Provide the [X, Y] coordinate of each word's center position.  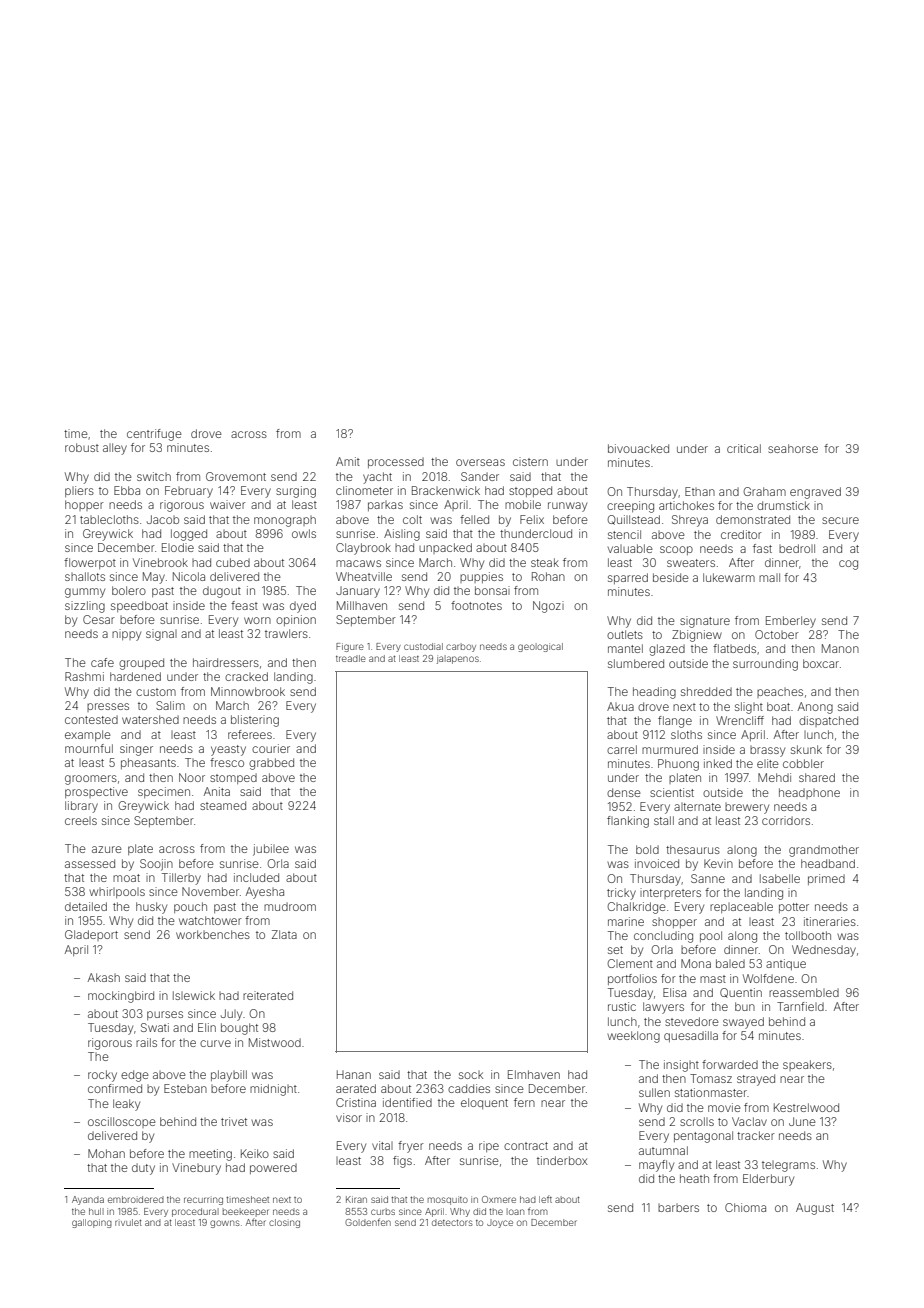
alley [115, 449]
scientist [672, 792]
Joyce [500, 1223]
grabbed [271, 764]
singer [136, 750]
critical [744, 448]
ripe [489, 1146]
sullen [654, 1092]
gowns [225, 1224]
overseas [480, 462]
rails [146, 1042]
